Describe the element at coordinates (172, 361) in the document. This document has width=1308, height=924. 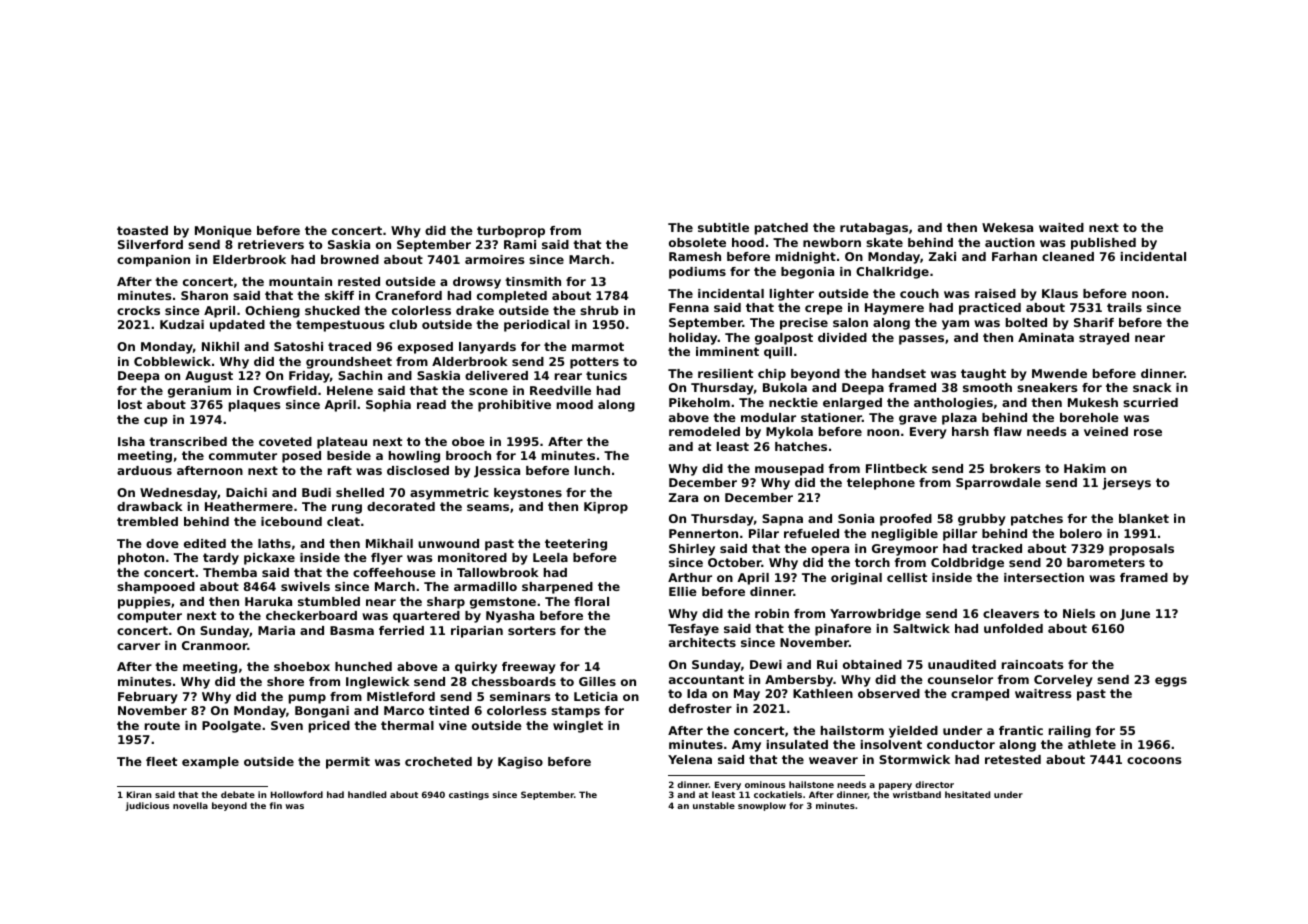
I see `Cobblewick` at that location.
